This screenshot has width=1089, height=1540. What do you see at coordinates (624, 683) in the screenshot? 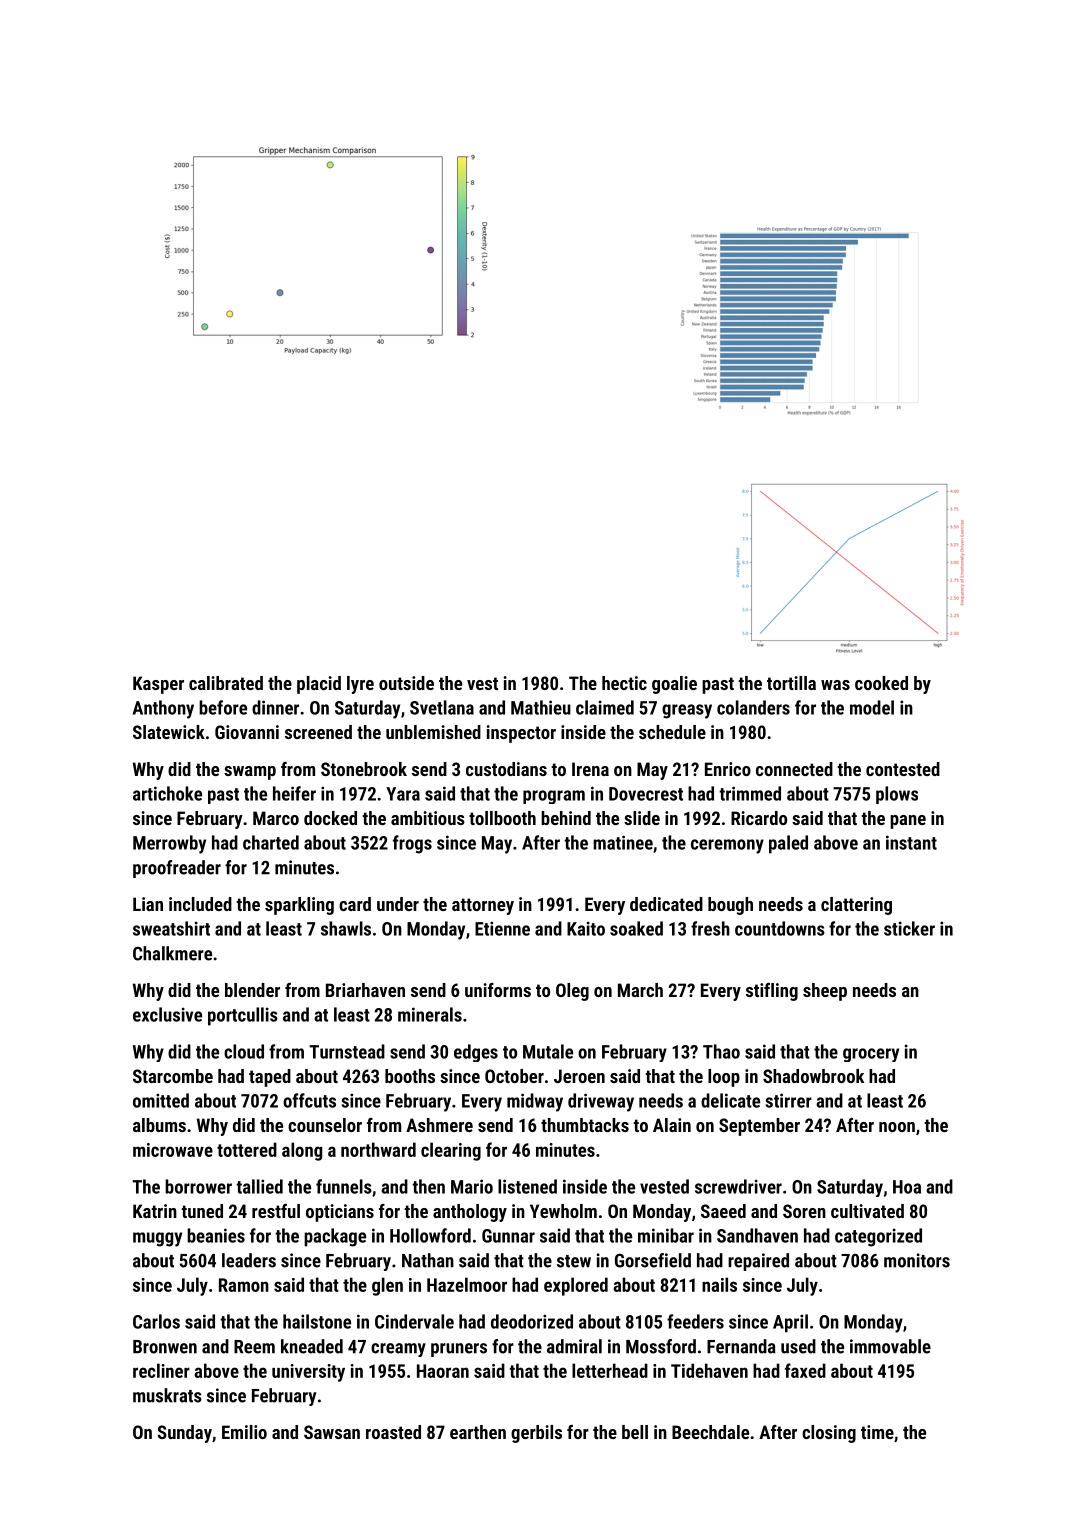
I see `hectic` at bounding box center [624, 683].
